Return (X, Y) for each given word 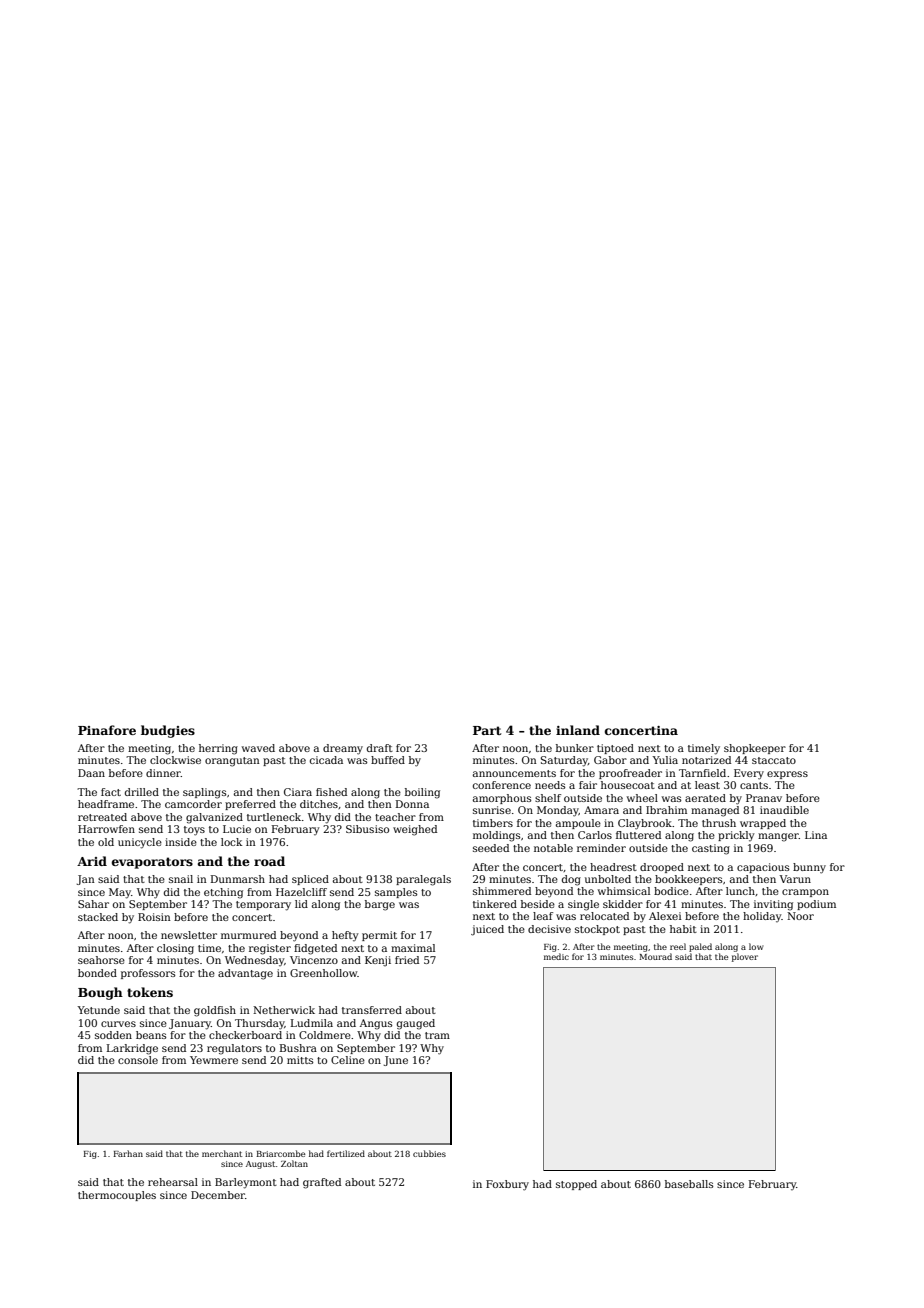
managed (715, 811)
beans (151, 1035)
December (218, 1195)
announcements (514, 773)
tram (437, 1035)
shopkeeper (755, 749)
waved (258, 748)
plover (745, 957)
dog (571, 880)
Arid (92, 861)
